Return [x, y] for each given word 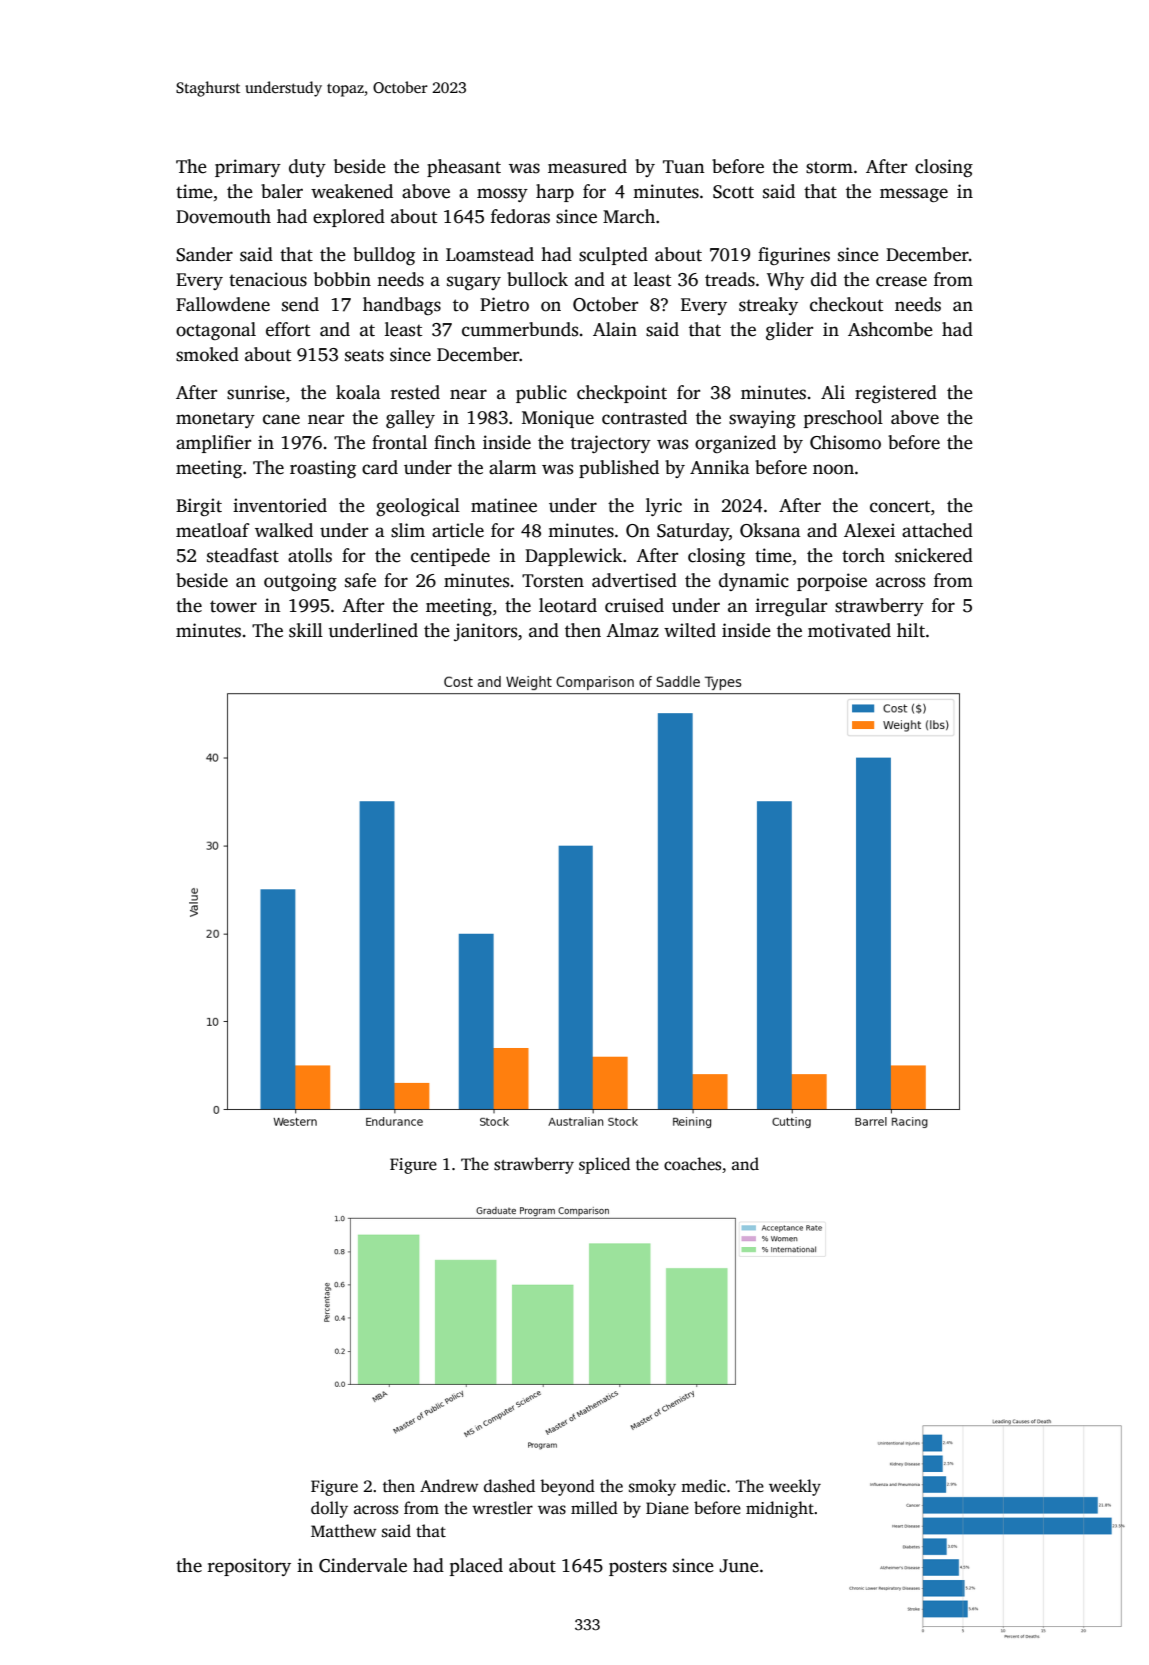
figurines [794, 256]
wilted [690, 630]
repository [249, 1567]
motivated [849, 630]
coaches [692, 1164]
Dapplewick [573, 557]
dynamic [754, 582]
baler [282, 191]
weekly [795, 1487]
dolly [329, 1509]
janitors [485, 632]
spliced [604, 1165]
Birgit [199, 507]
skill [306, 630]
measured [587, 166]
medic [703, 1486]
